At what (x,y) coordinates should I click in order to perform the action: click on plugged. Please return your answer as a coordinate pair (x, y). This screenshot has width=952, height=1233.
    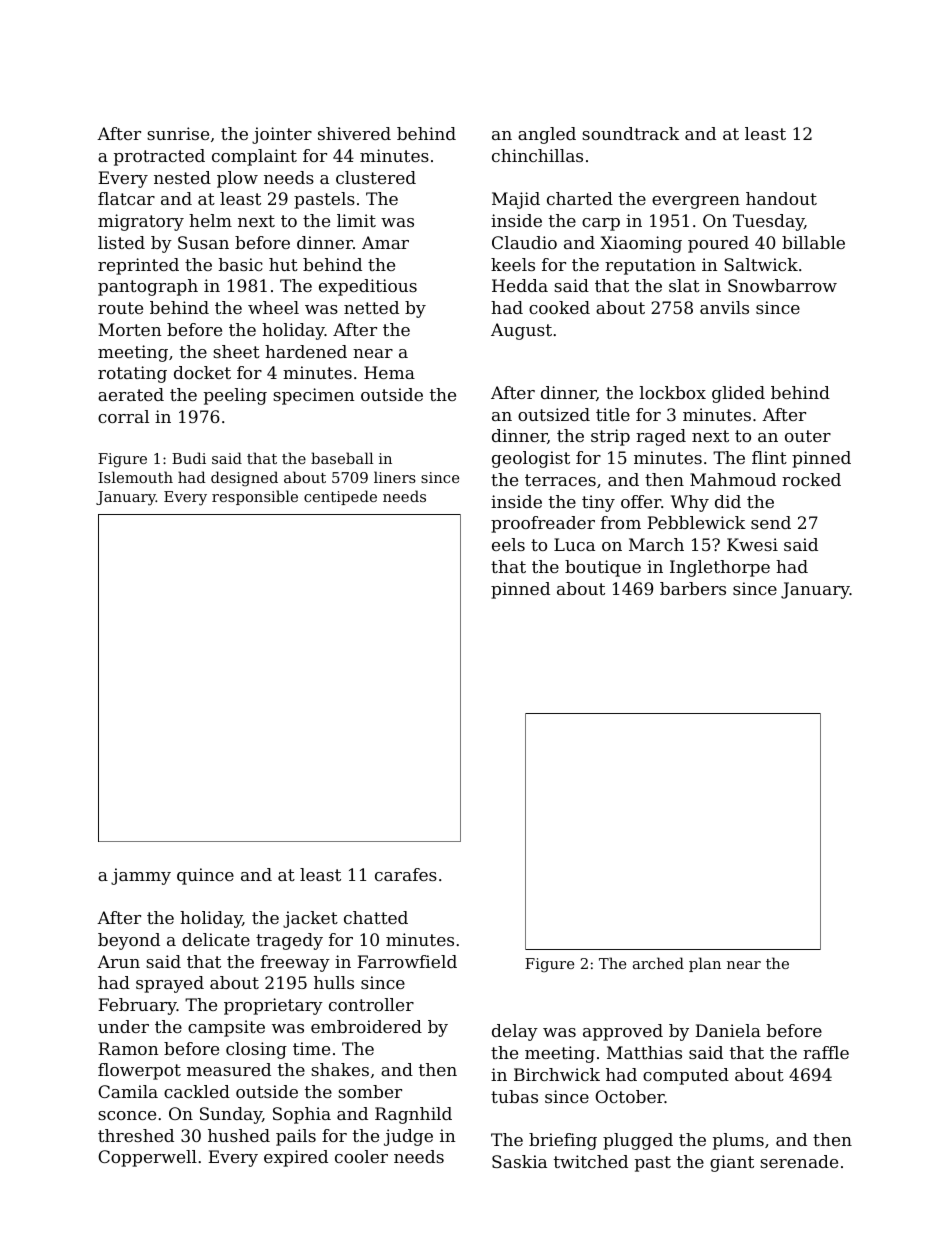
    Looking at the image, I should click on (638, 1141).
